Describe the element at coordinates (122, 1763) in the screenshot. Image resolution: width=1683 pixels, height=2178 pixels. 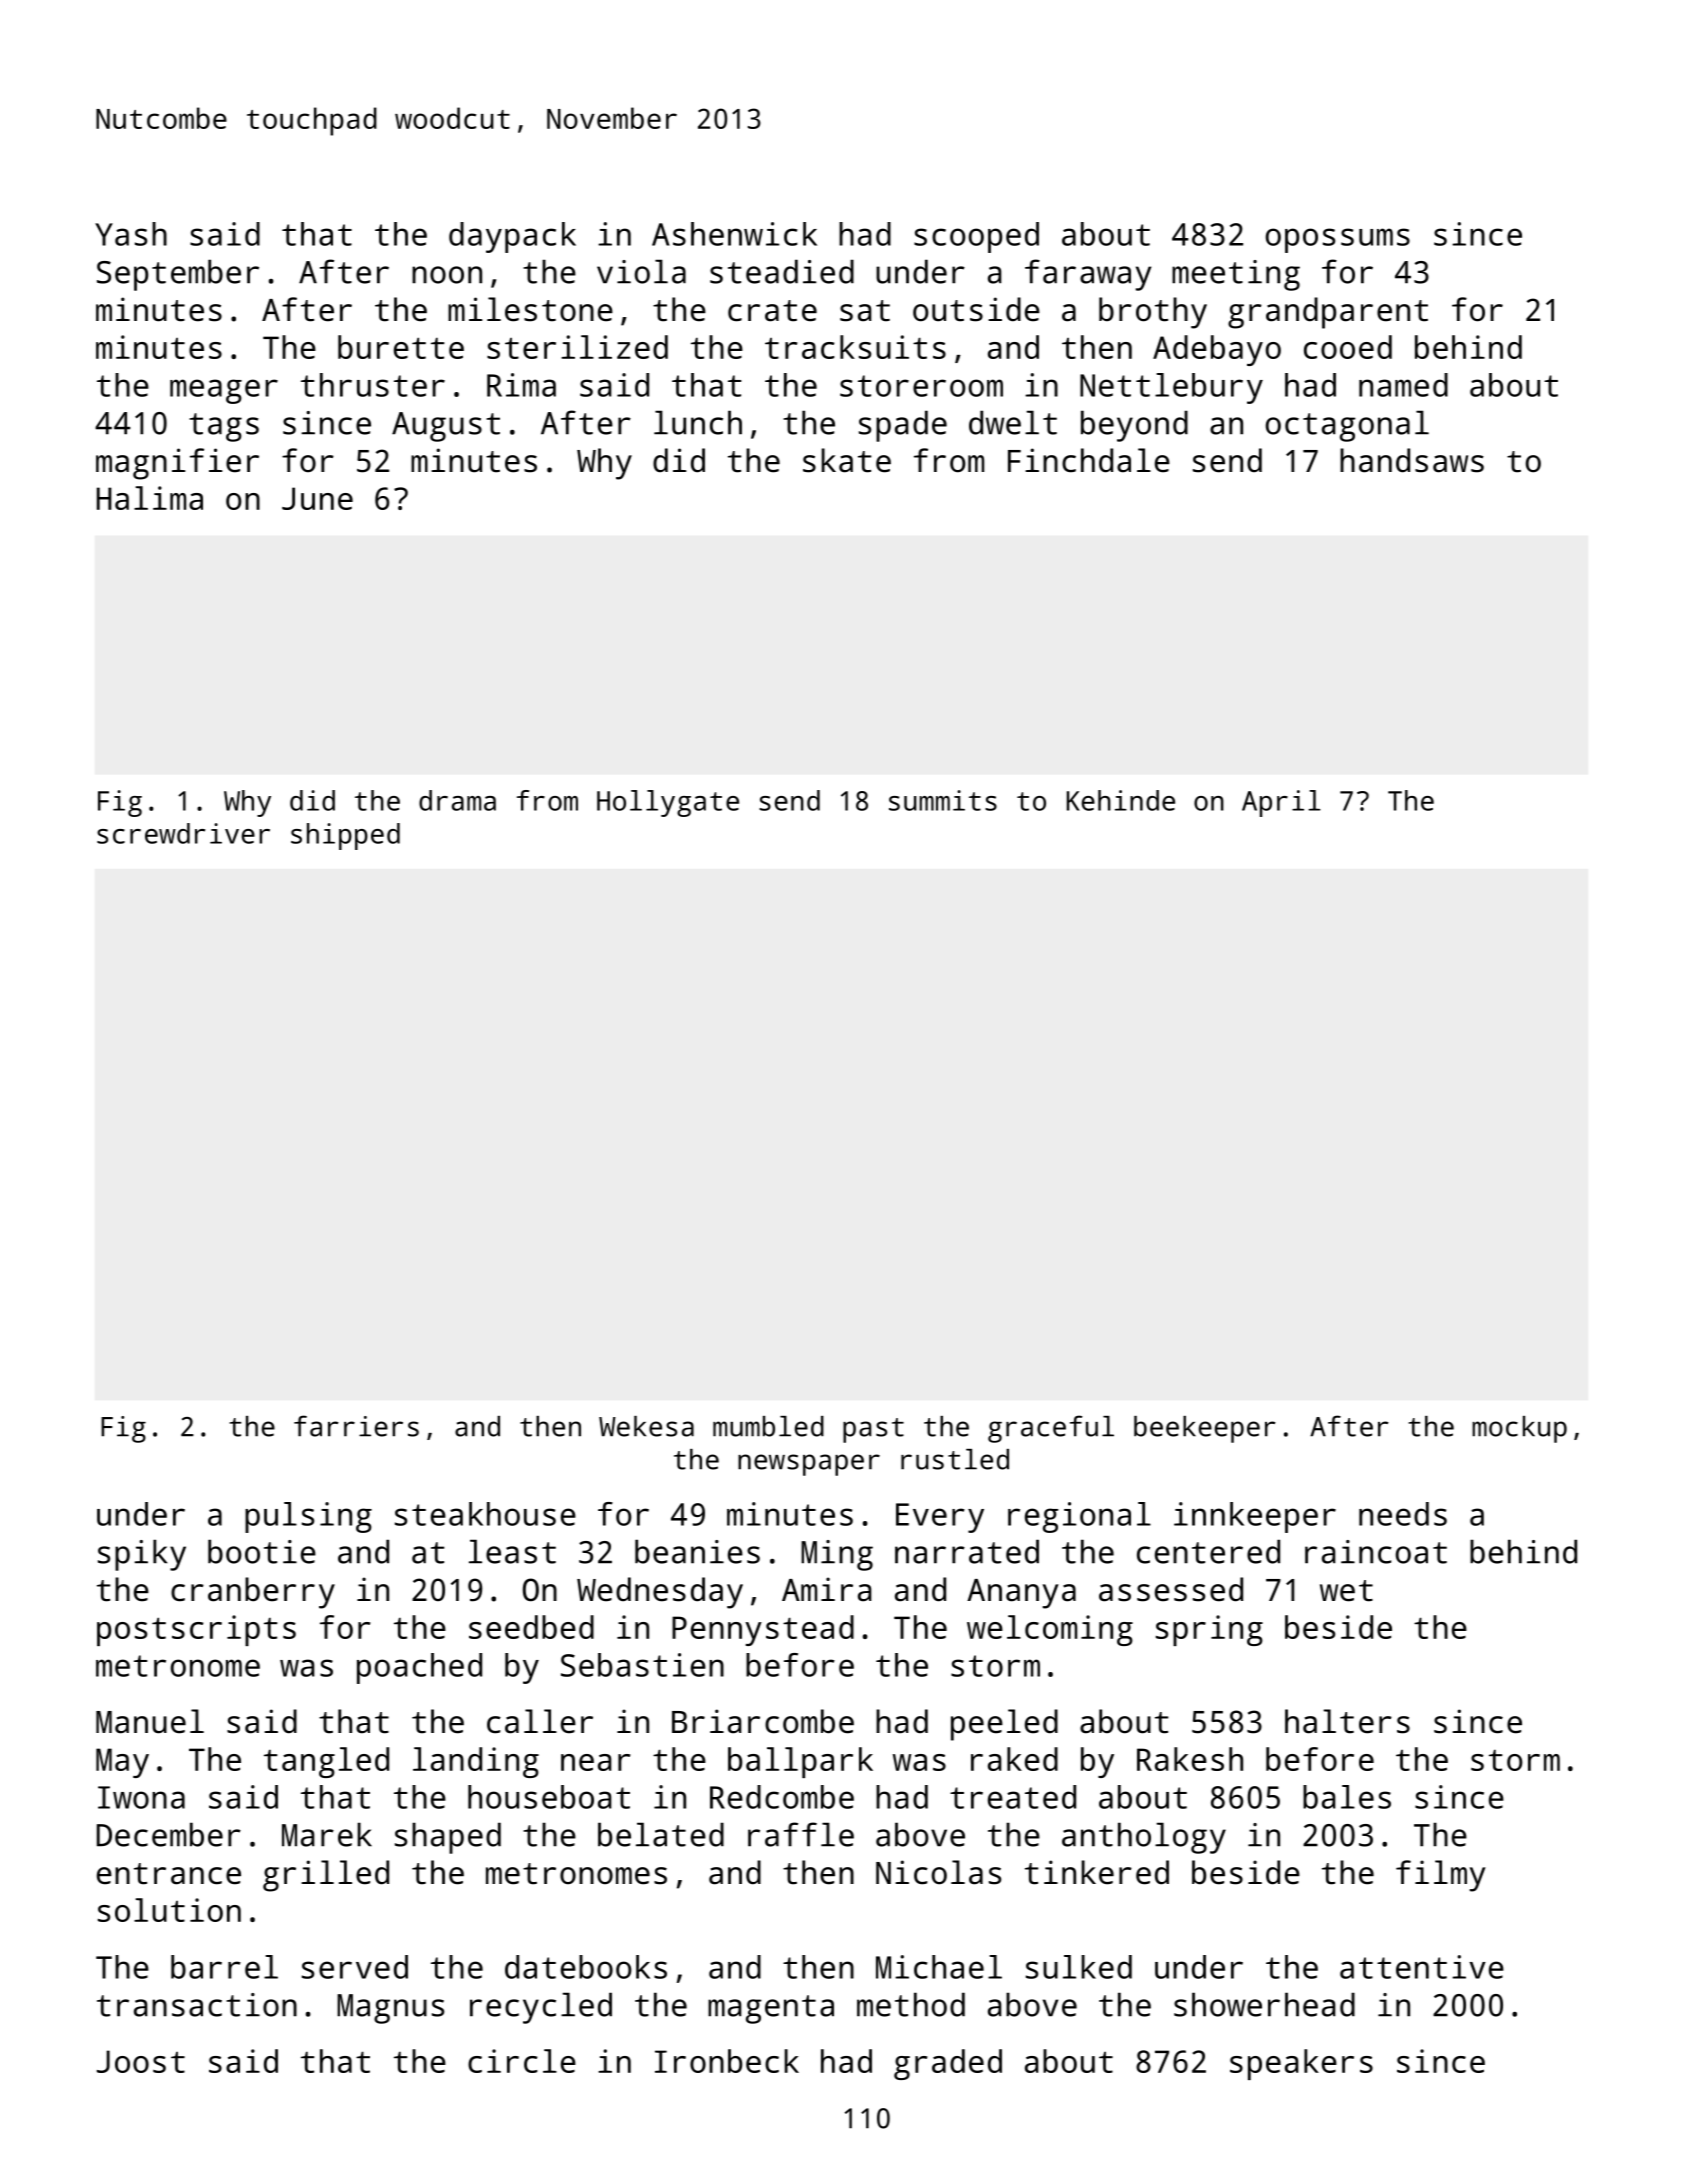
I see `May` at that location.
